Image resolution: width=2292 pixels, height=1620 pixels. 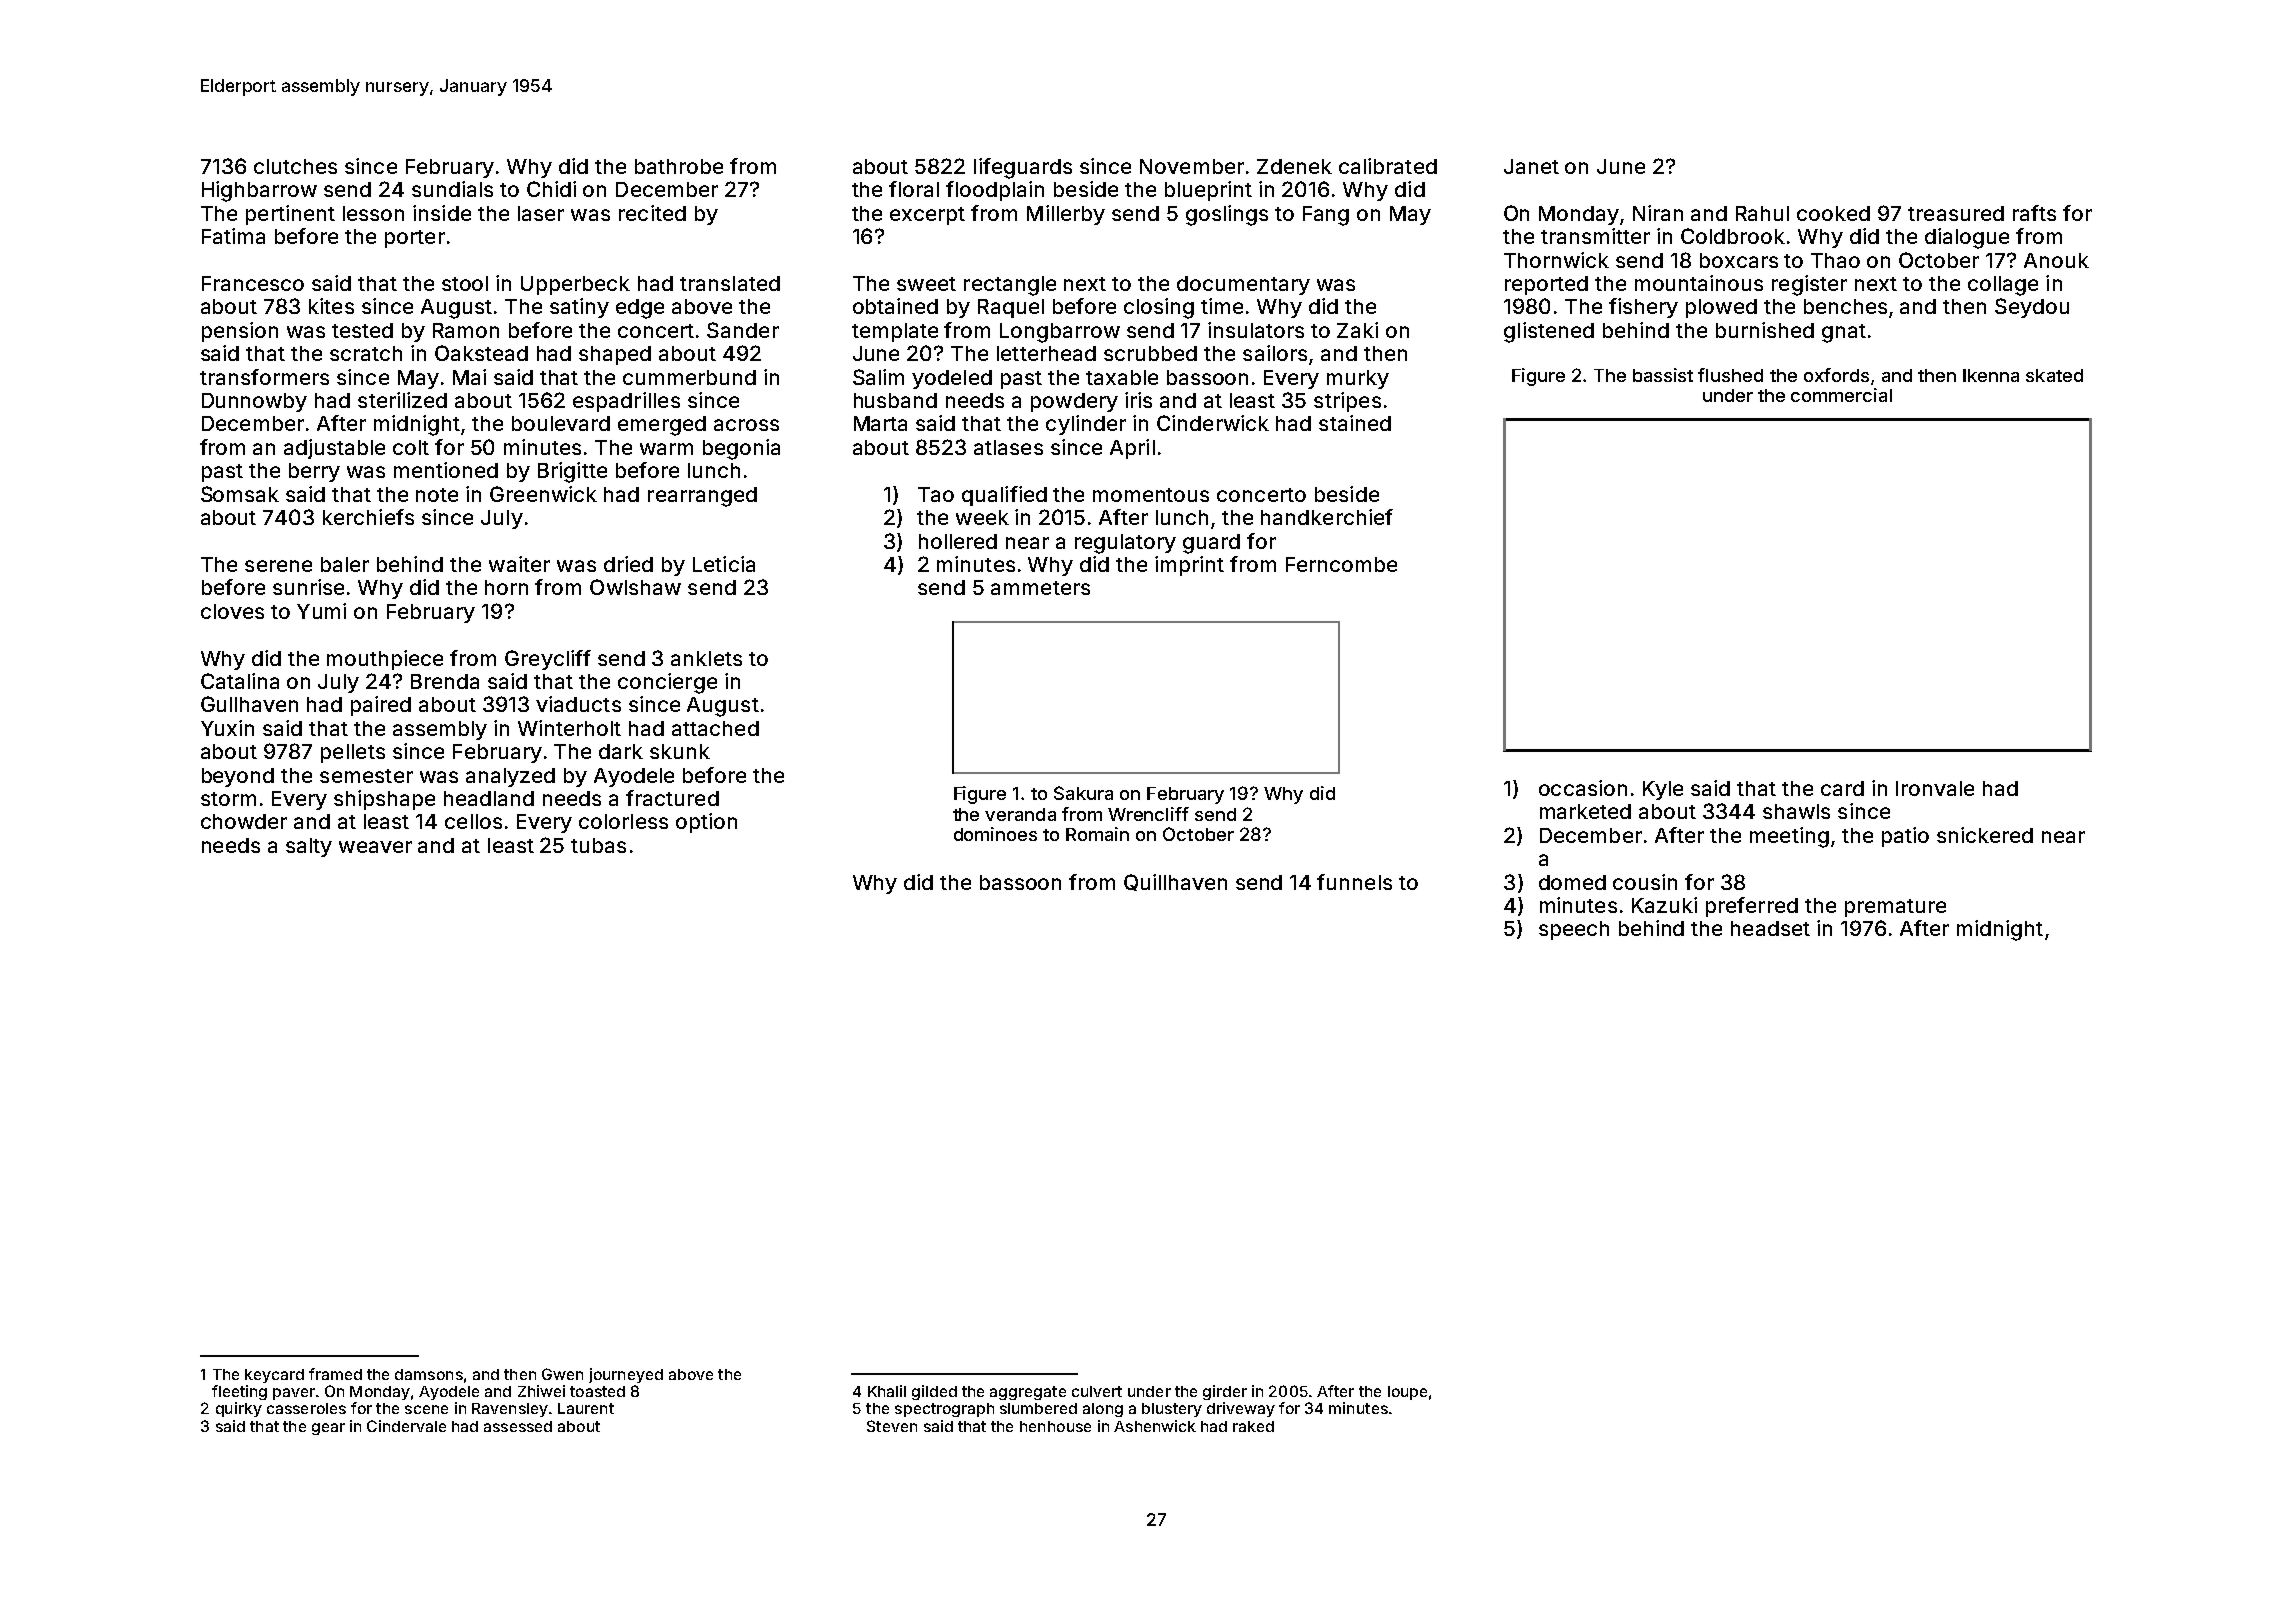 What do you see at coordinates (586, 1408) in the page?
I see `Laurent` at bounding box center [586, 1408].
